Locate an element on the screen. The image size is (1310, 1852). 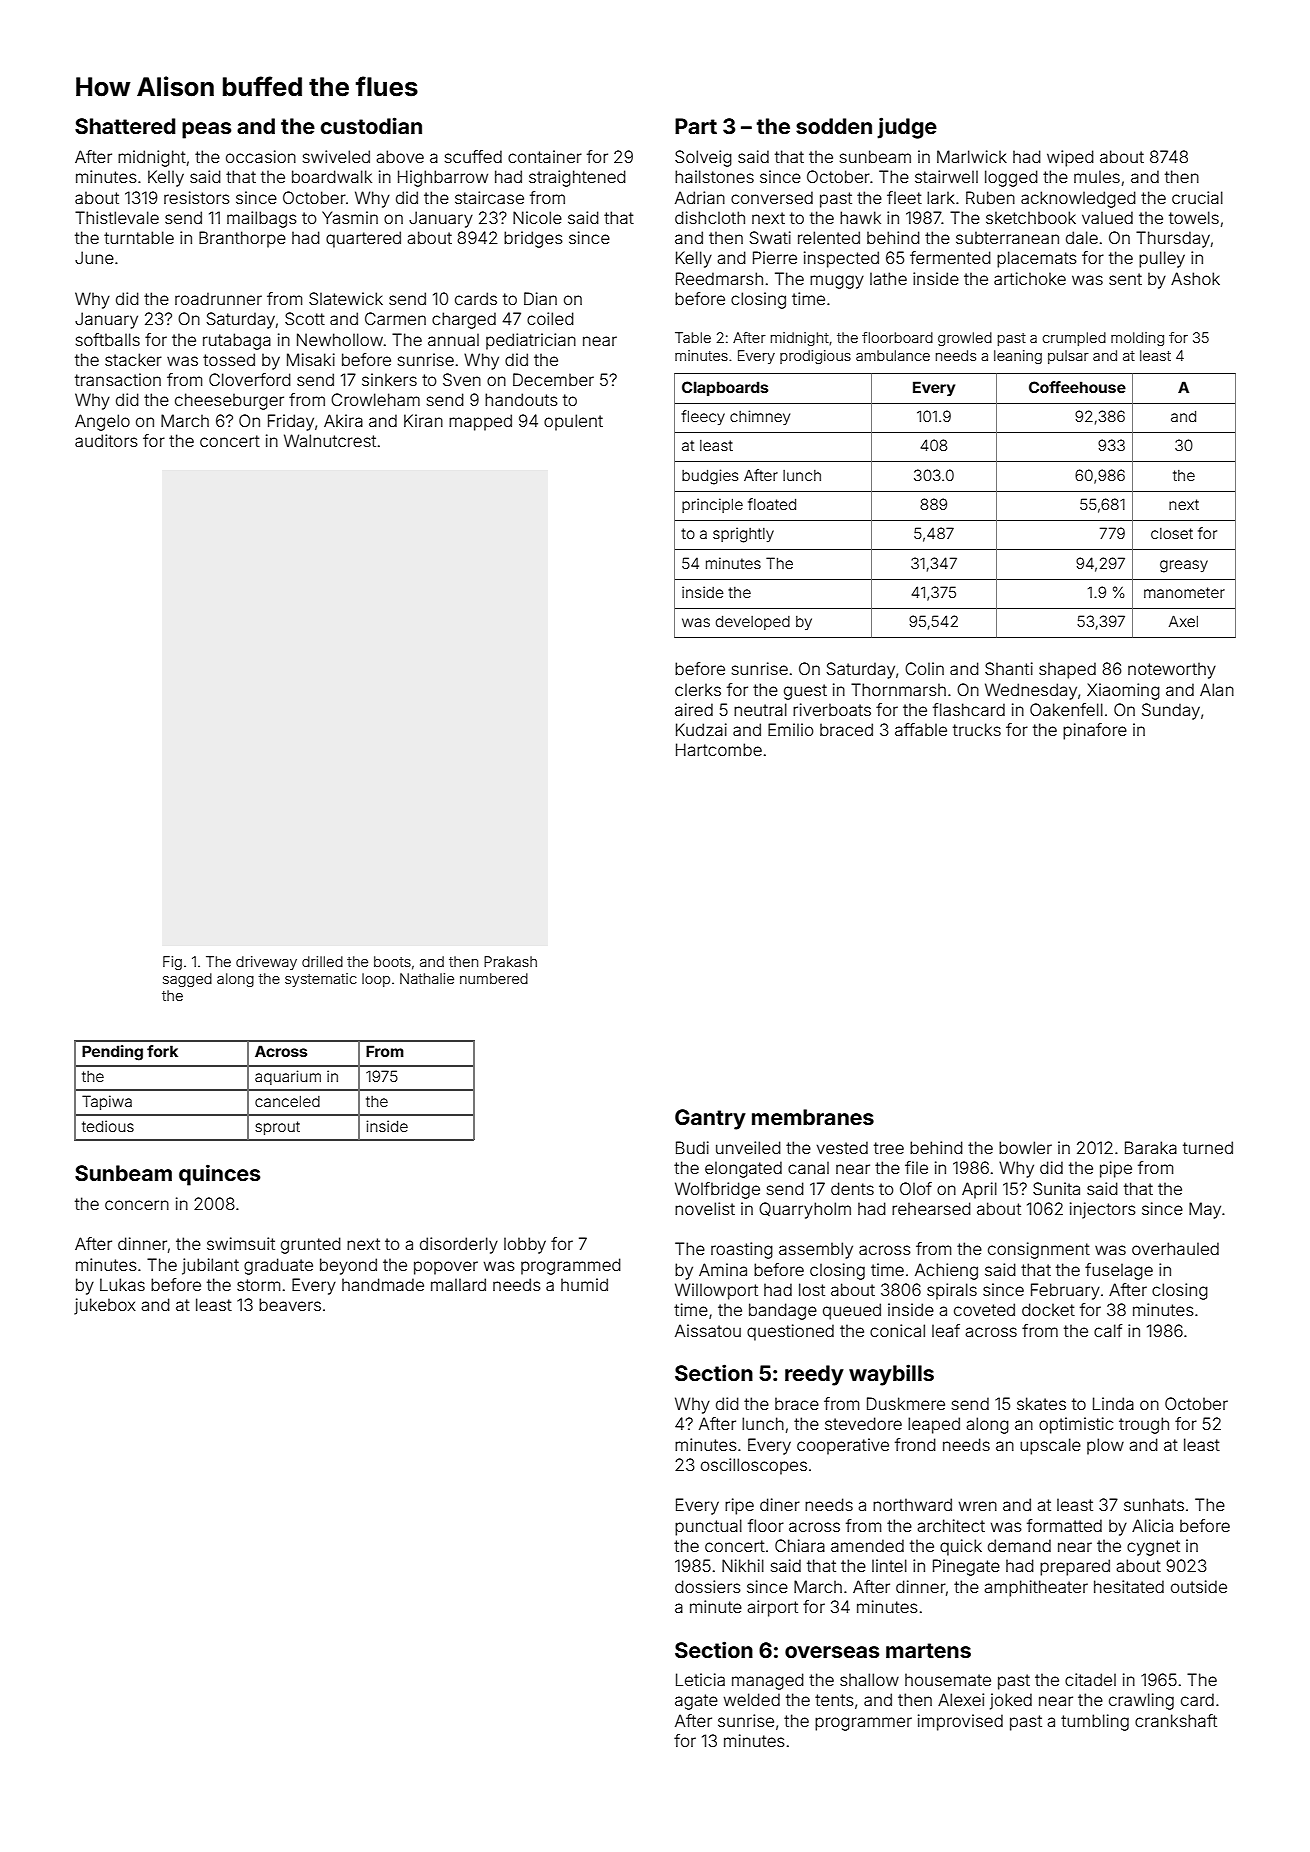
Alan is located at coordinates (1217, 689).
